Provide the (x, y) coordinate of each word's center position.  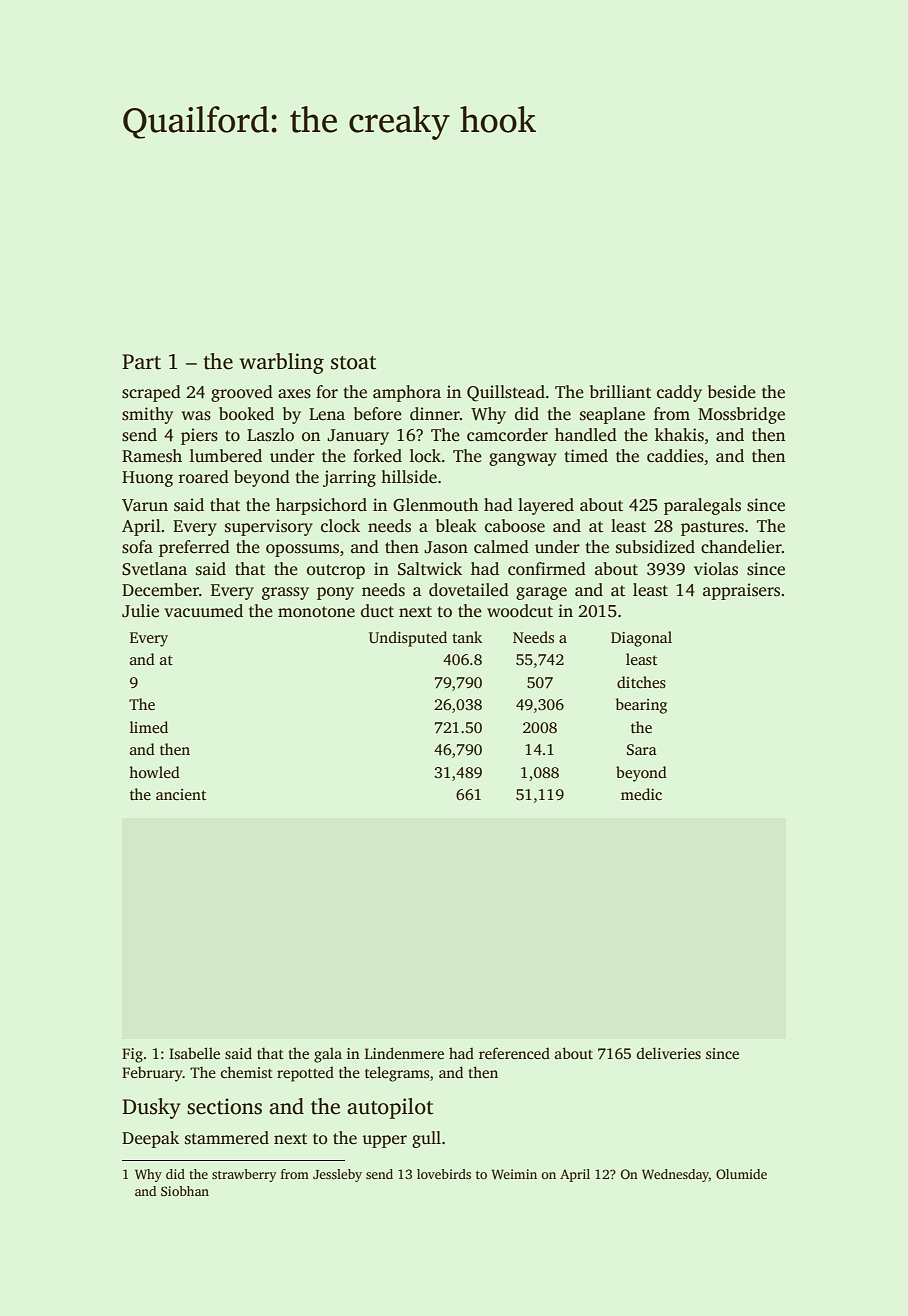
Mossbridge (741, 415)
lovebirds (444, 1174)
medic (641, 794)
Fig (132, 1055)
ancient (181, 795)
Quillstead (506, 393)
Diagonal (641, 639)
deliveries (669, 1053)
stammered (227, 1138)
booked (246, 414)
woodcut (520, 611)
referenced (514, 1053)
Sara (642, 750)
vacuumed (203, 611)
